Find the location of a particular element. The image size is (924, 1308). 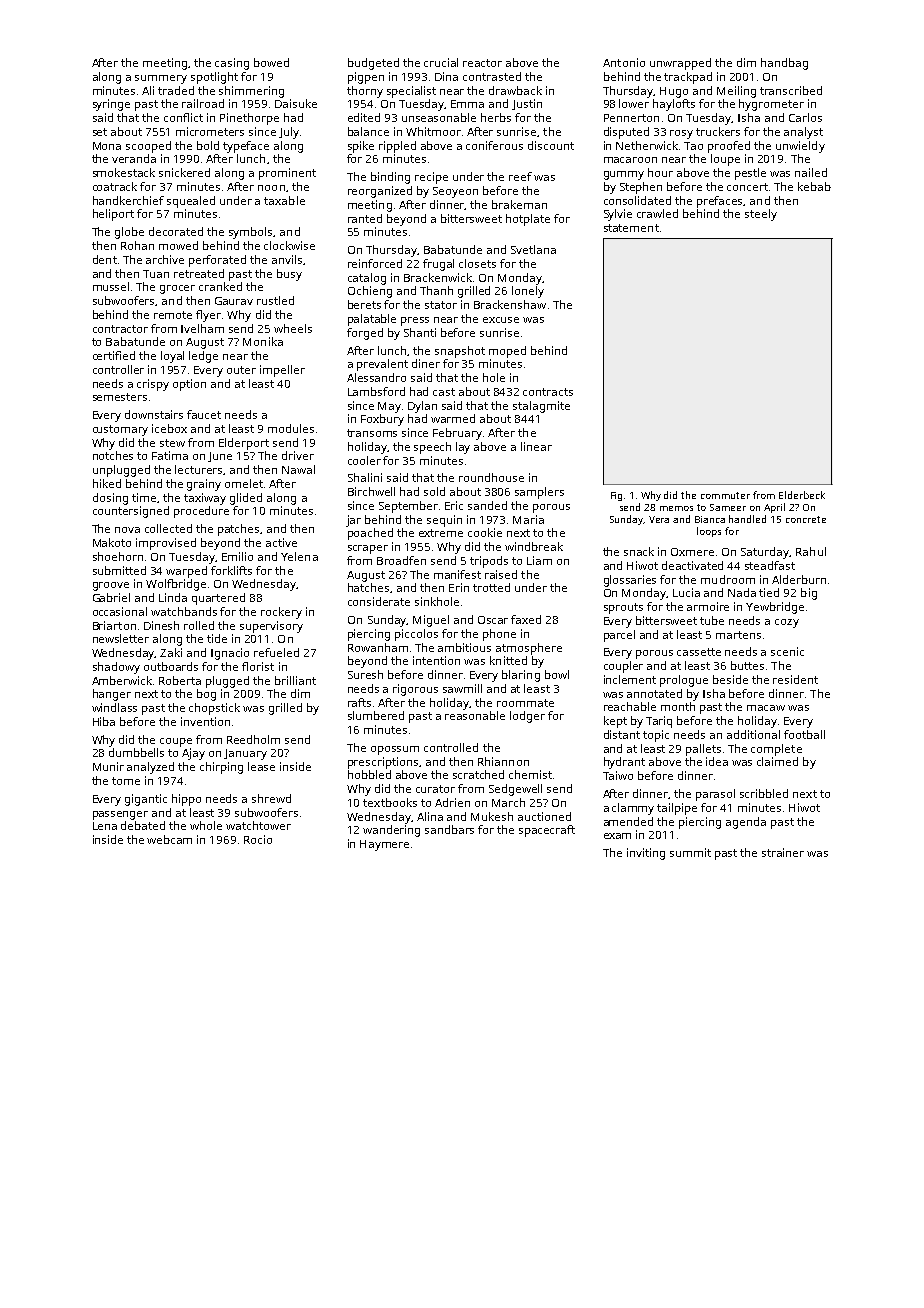

crucial is located at coordinates (441, 62).
